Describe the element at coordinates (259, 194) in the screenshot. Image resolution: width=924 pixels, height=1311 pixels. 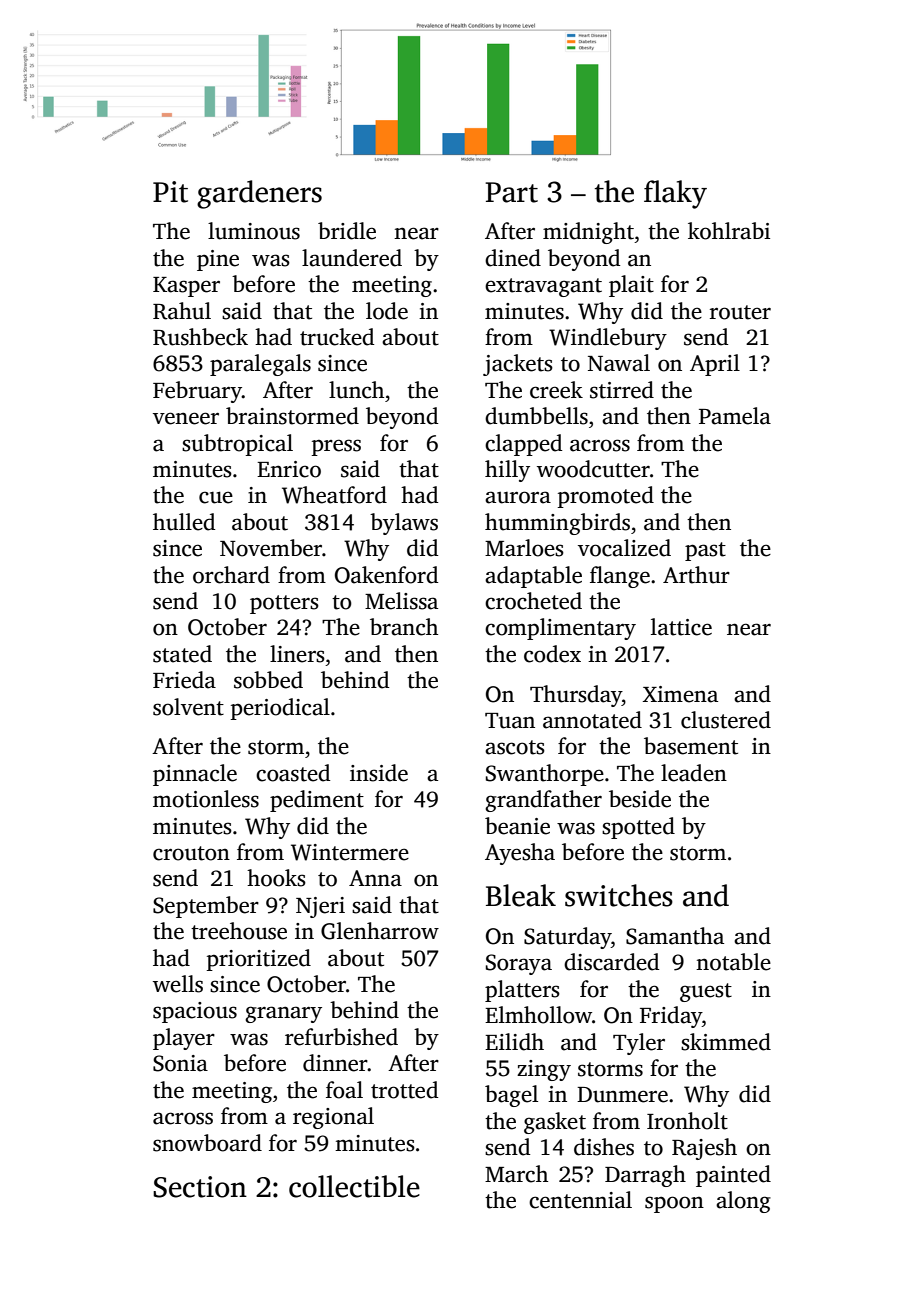
I see `gardeners` at that location.
